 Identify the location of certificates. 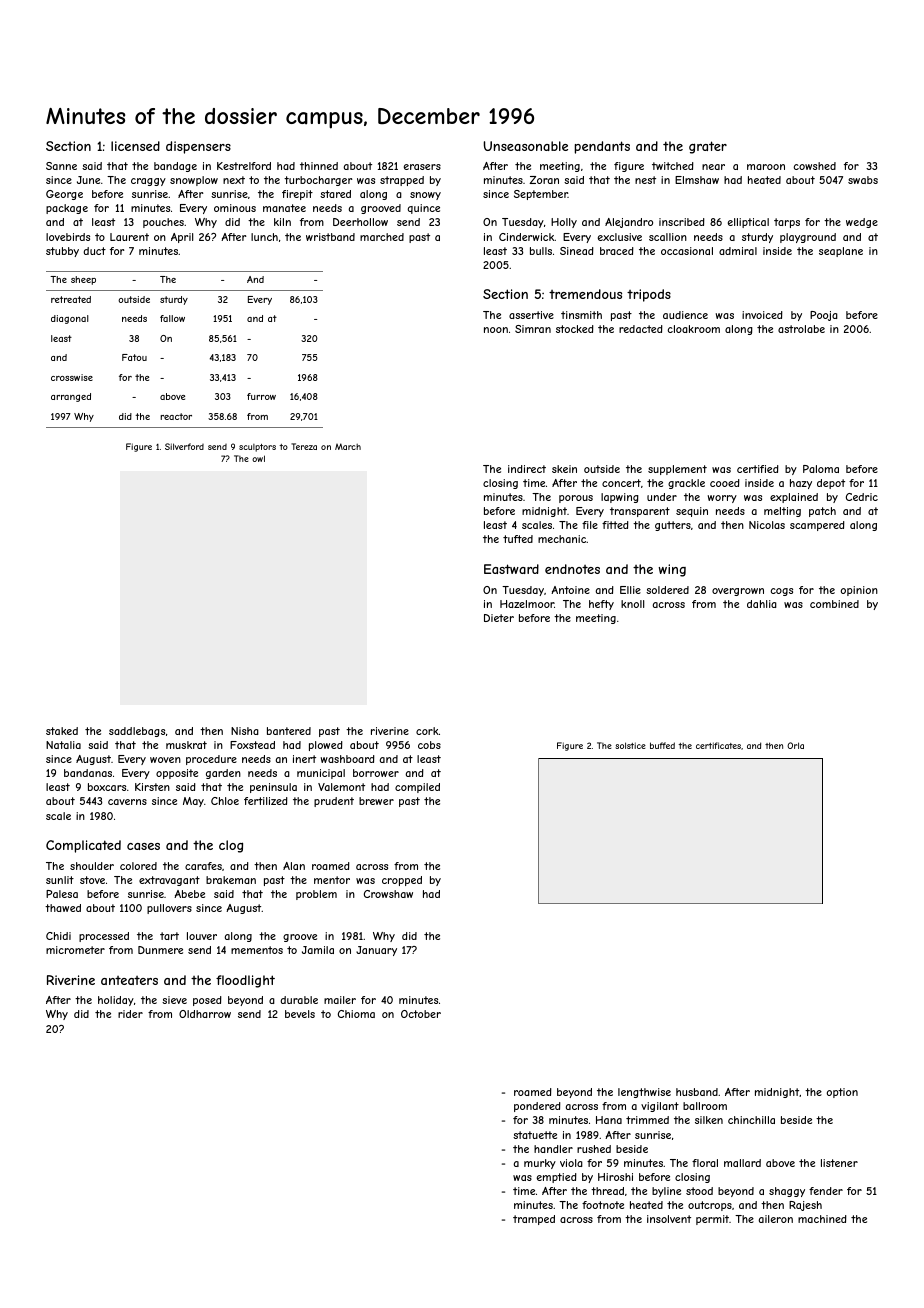
(718, 745).
